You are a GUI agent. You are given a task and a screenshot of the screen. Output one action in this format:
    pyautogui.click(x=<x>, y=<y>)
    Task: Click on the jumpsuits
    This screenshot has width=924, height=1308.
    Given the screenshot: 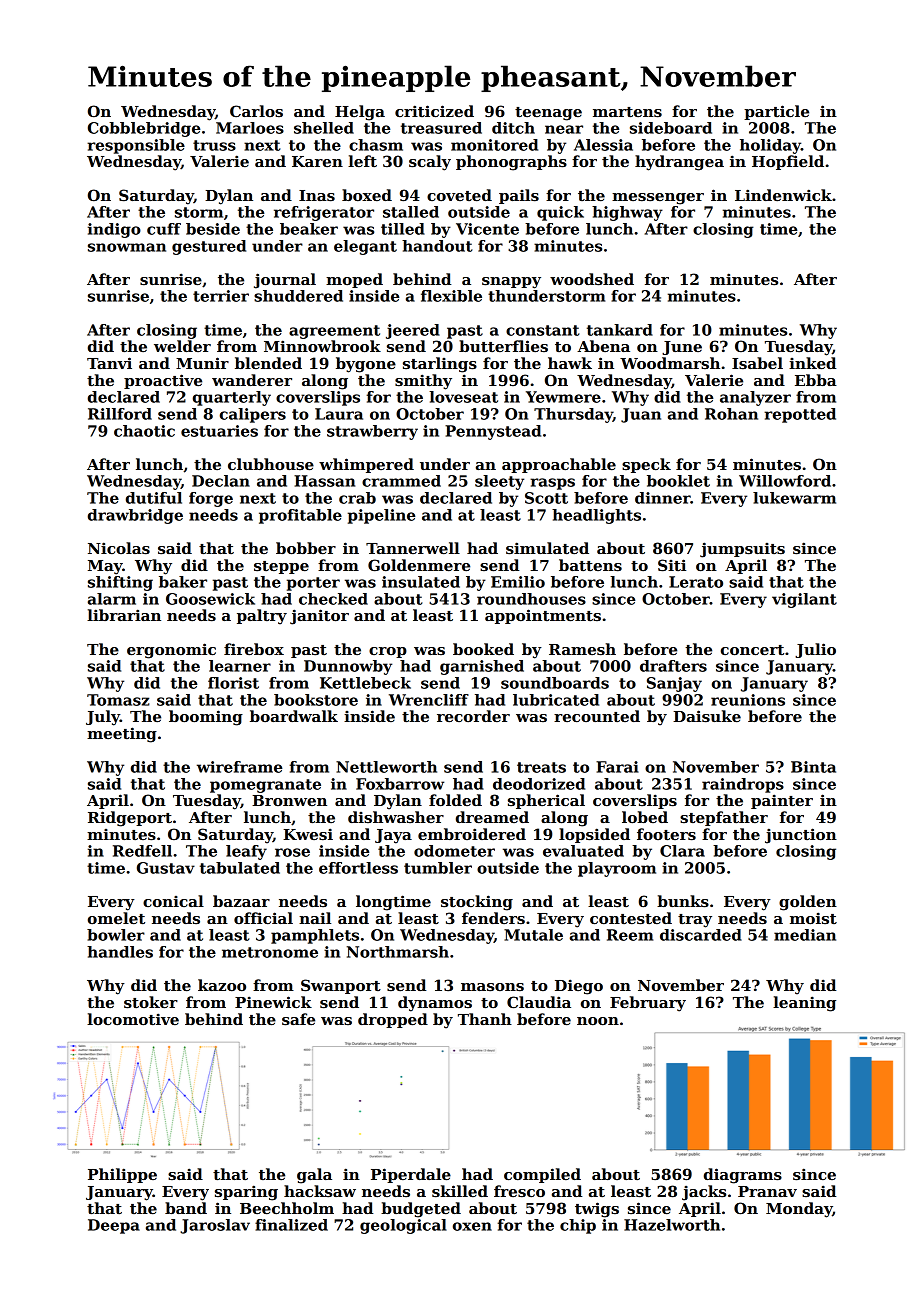 What is the action you would take?
    pyautogui.click(x=742, y=550)
